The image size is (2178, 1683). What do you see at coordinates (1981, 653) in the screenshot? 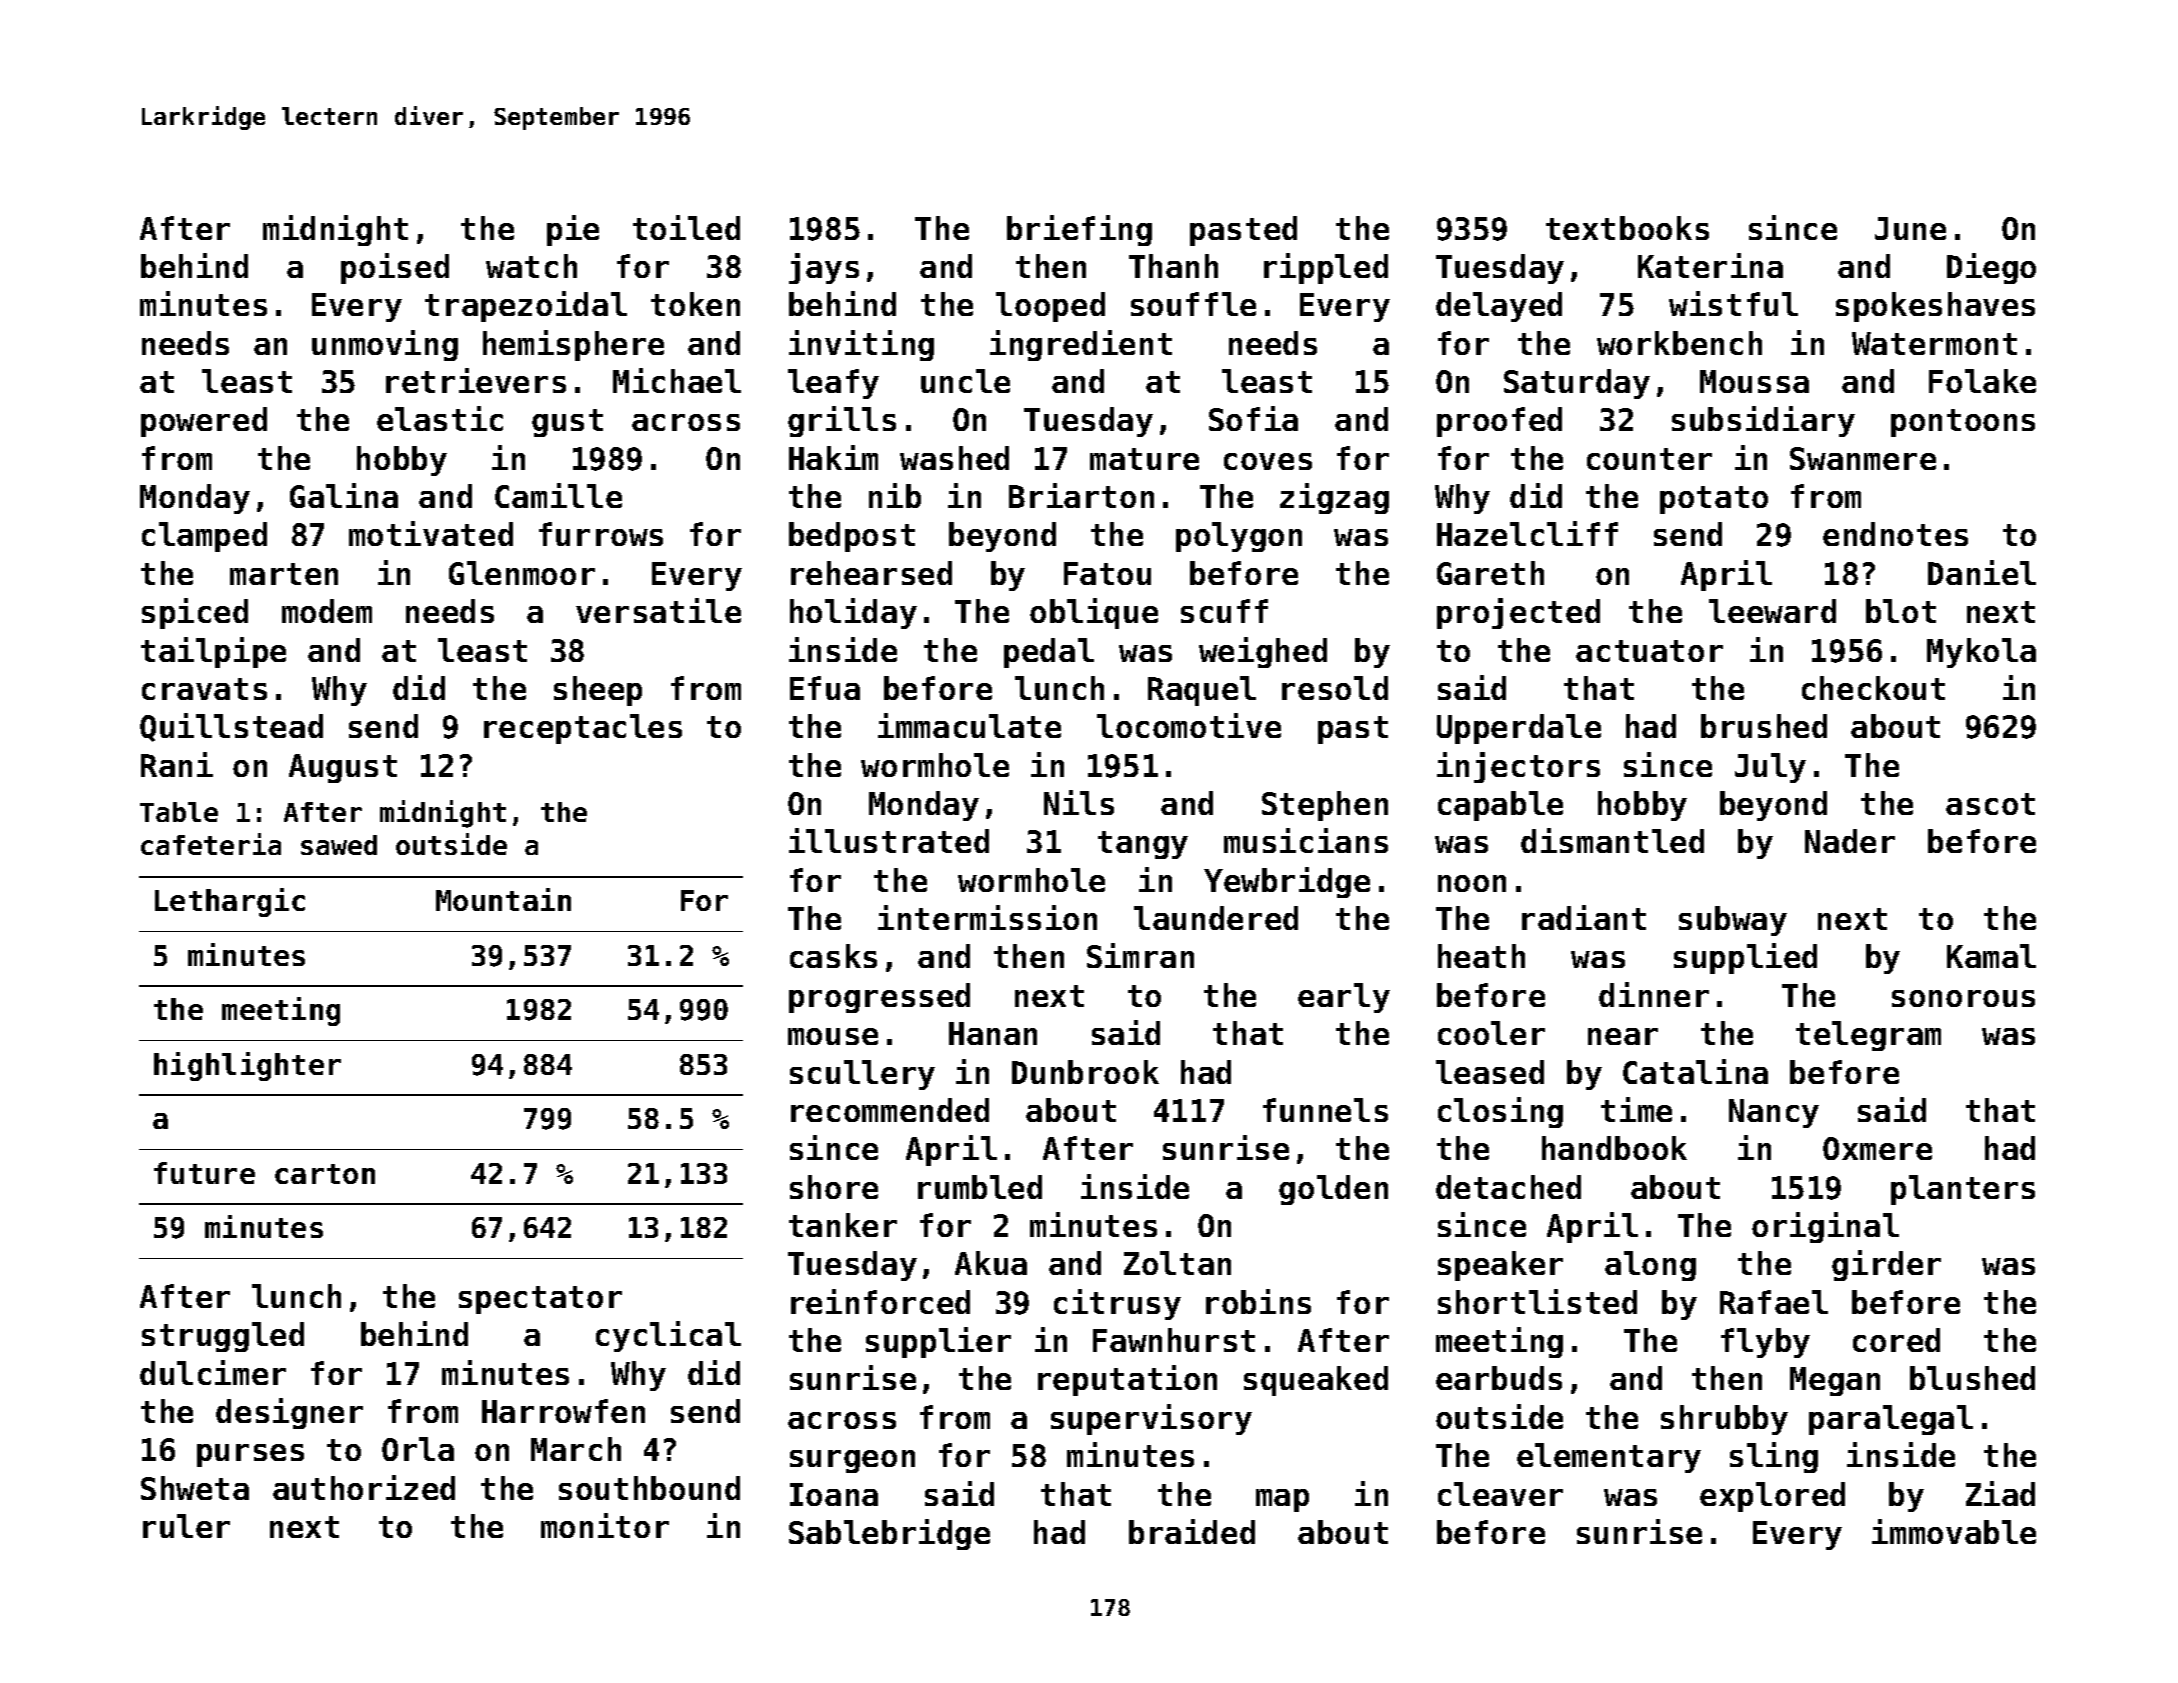
I see `Mykola` at bounding box center [1981, 653].
